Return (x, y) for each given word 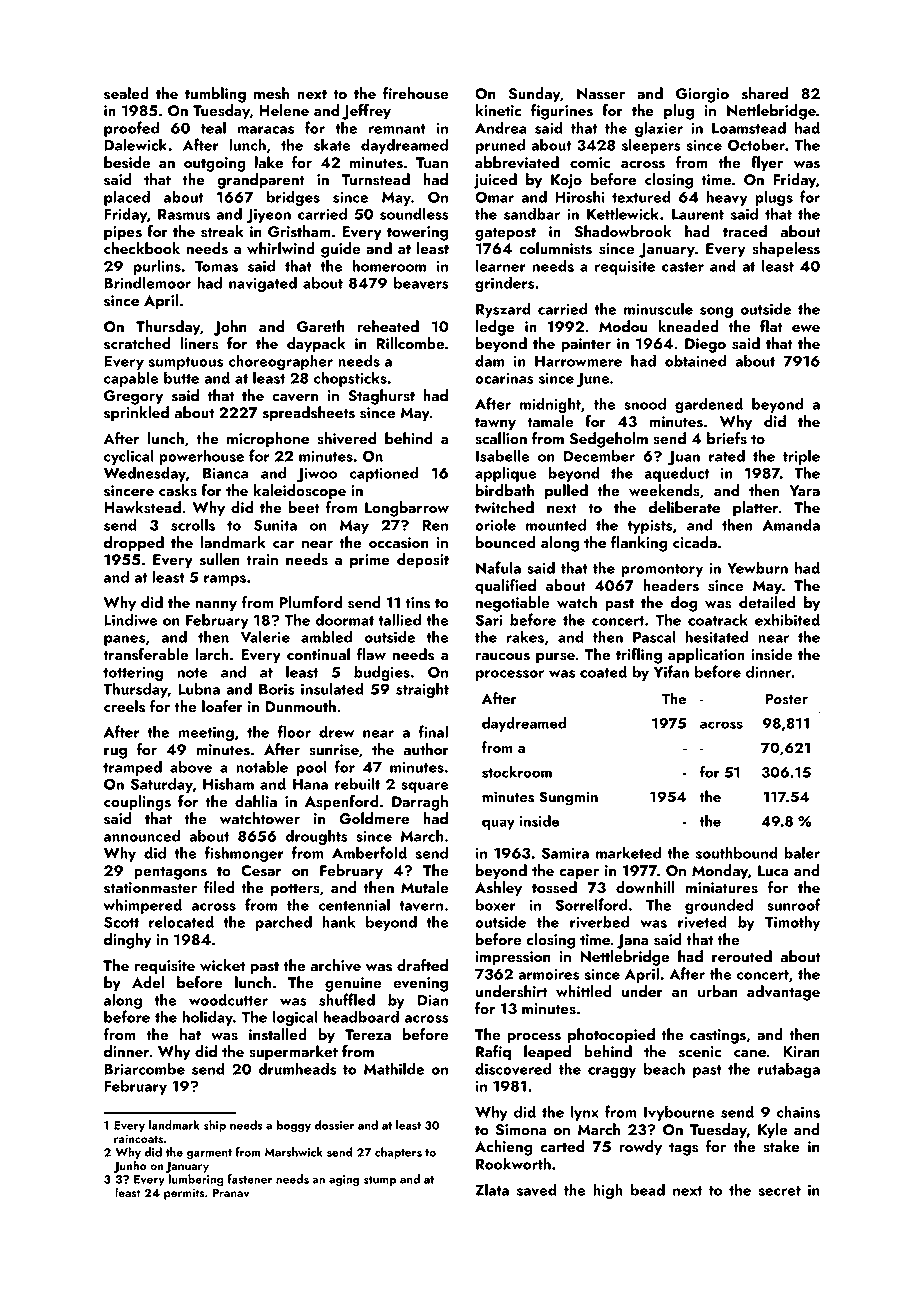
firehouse (416, 93)
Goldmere (374, 818)
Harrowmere (578, 361)
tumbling (215, 95)
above (191, 766)
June (593, 380)
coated (603, 671)
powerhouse (201, 457)
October (756, 144)
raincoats (138, 1139)
